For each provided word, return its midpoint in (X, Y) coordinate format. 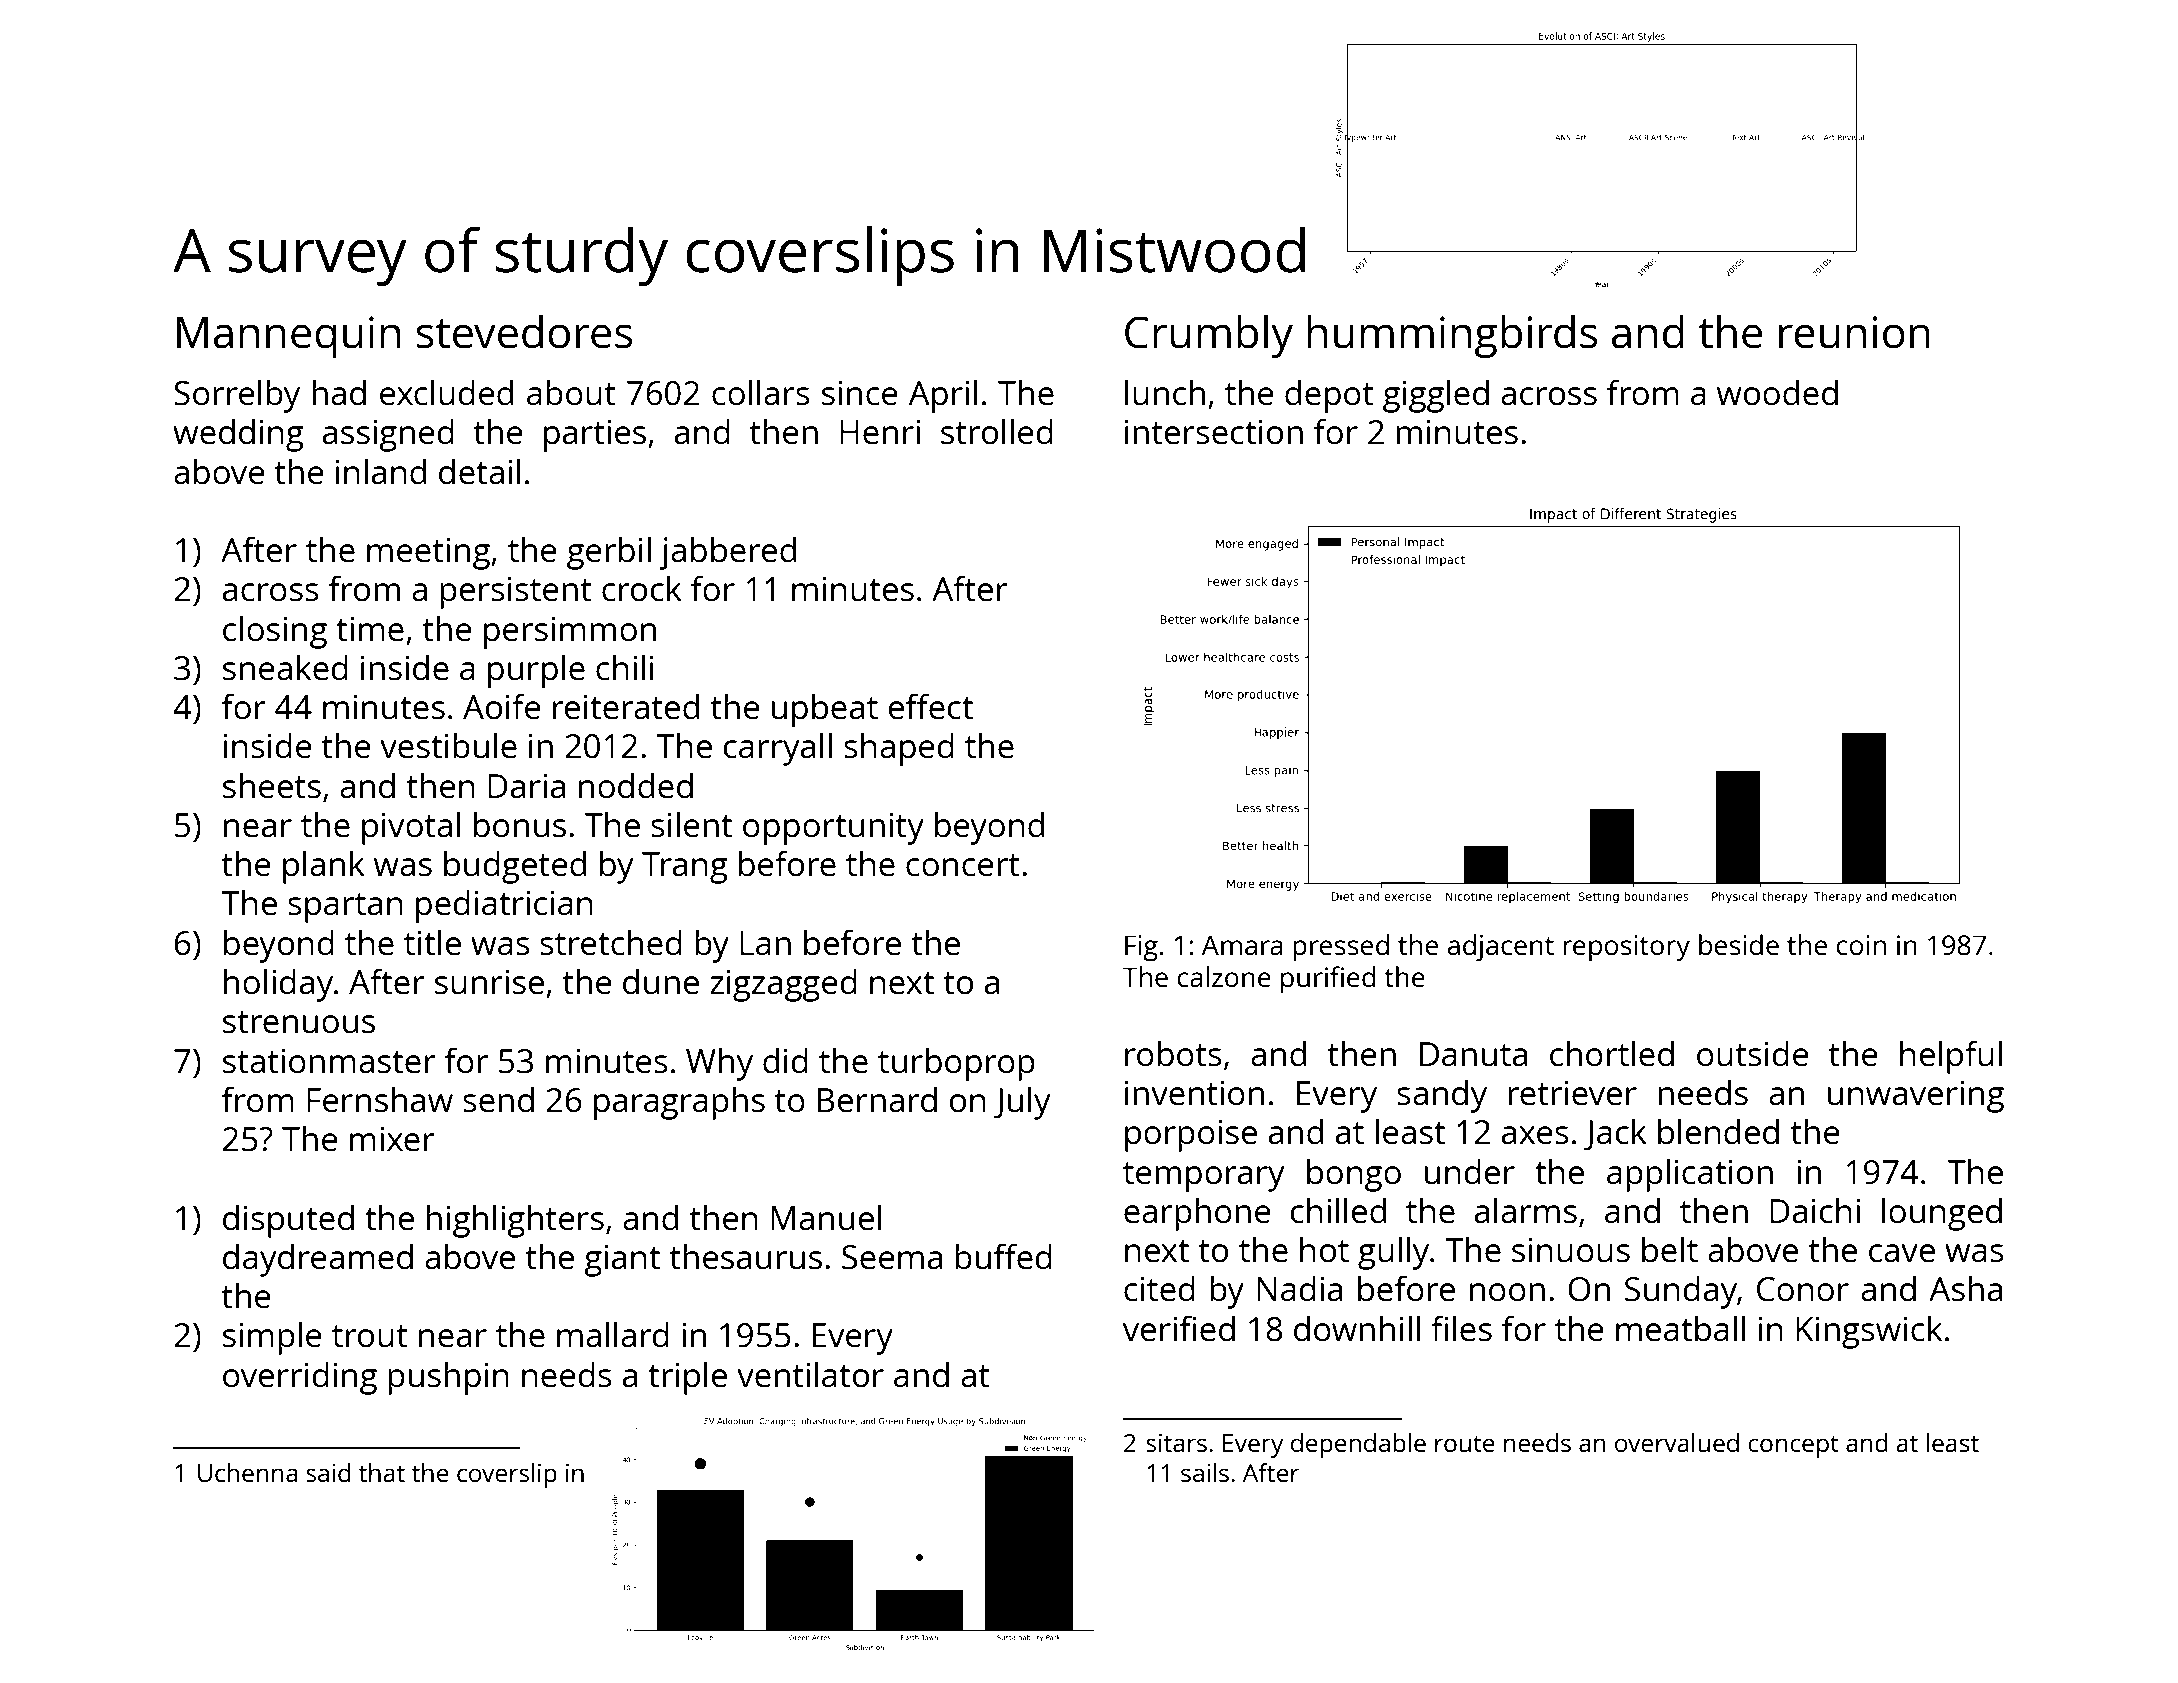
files (1461, 1328)
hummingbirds (1452, 336)
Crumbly (1209, 336)
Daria (526, 786)
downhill (1357, 1328)
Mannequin (288, 337)
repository (1626, 948)
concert (963, 865)
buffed (1003, 1256)
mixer (392, 1139)
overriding (300, 1378)
